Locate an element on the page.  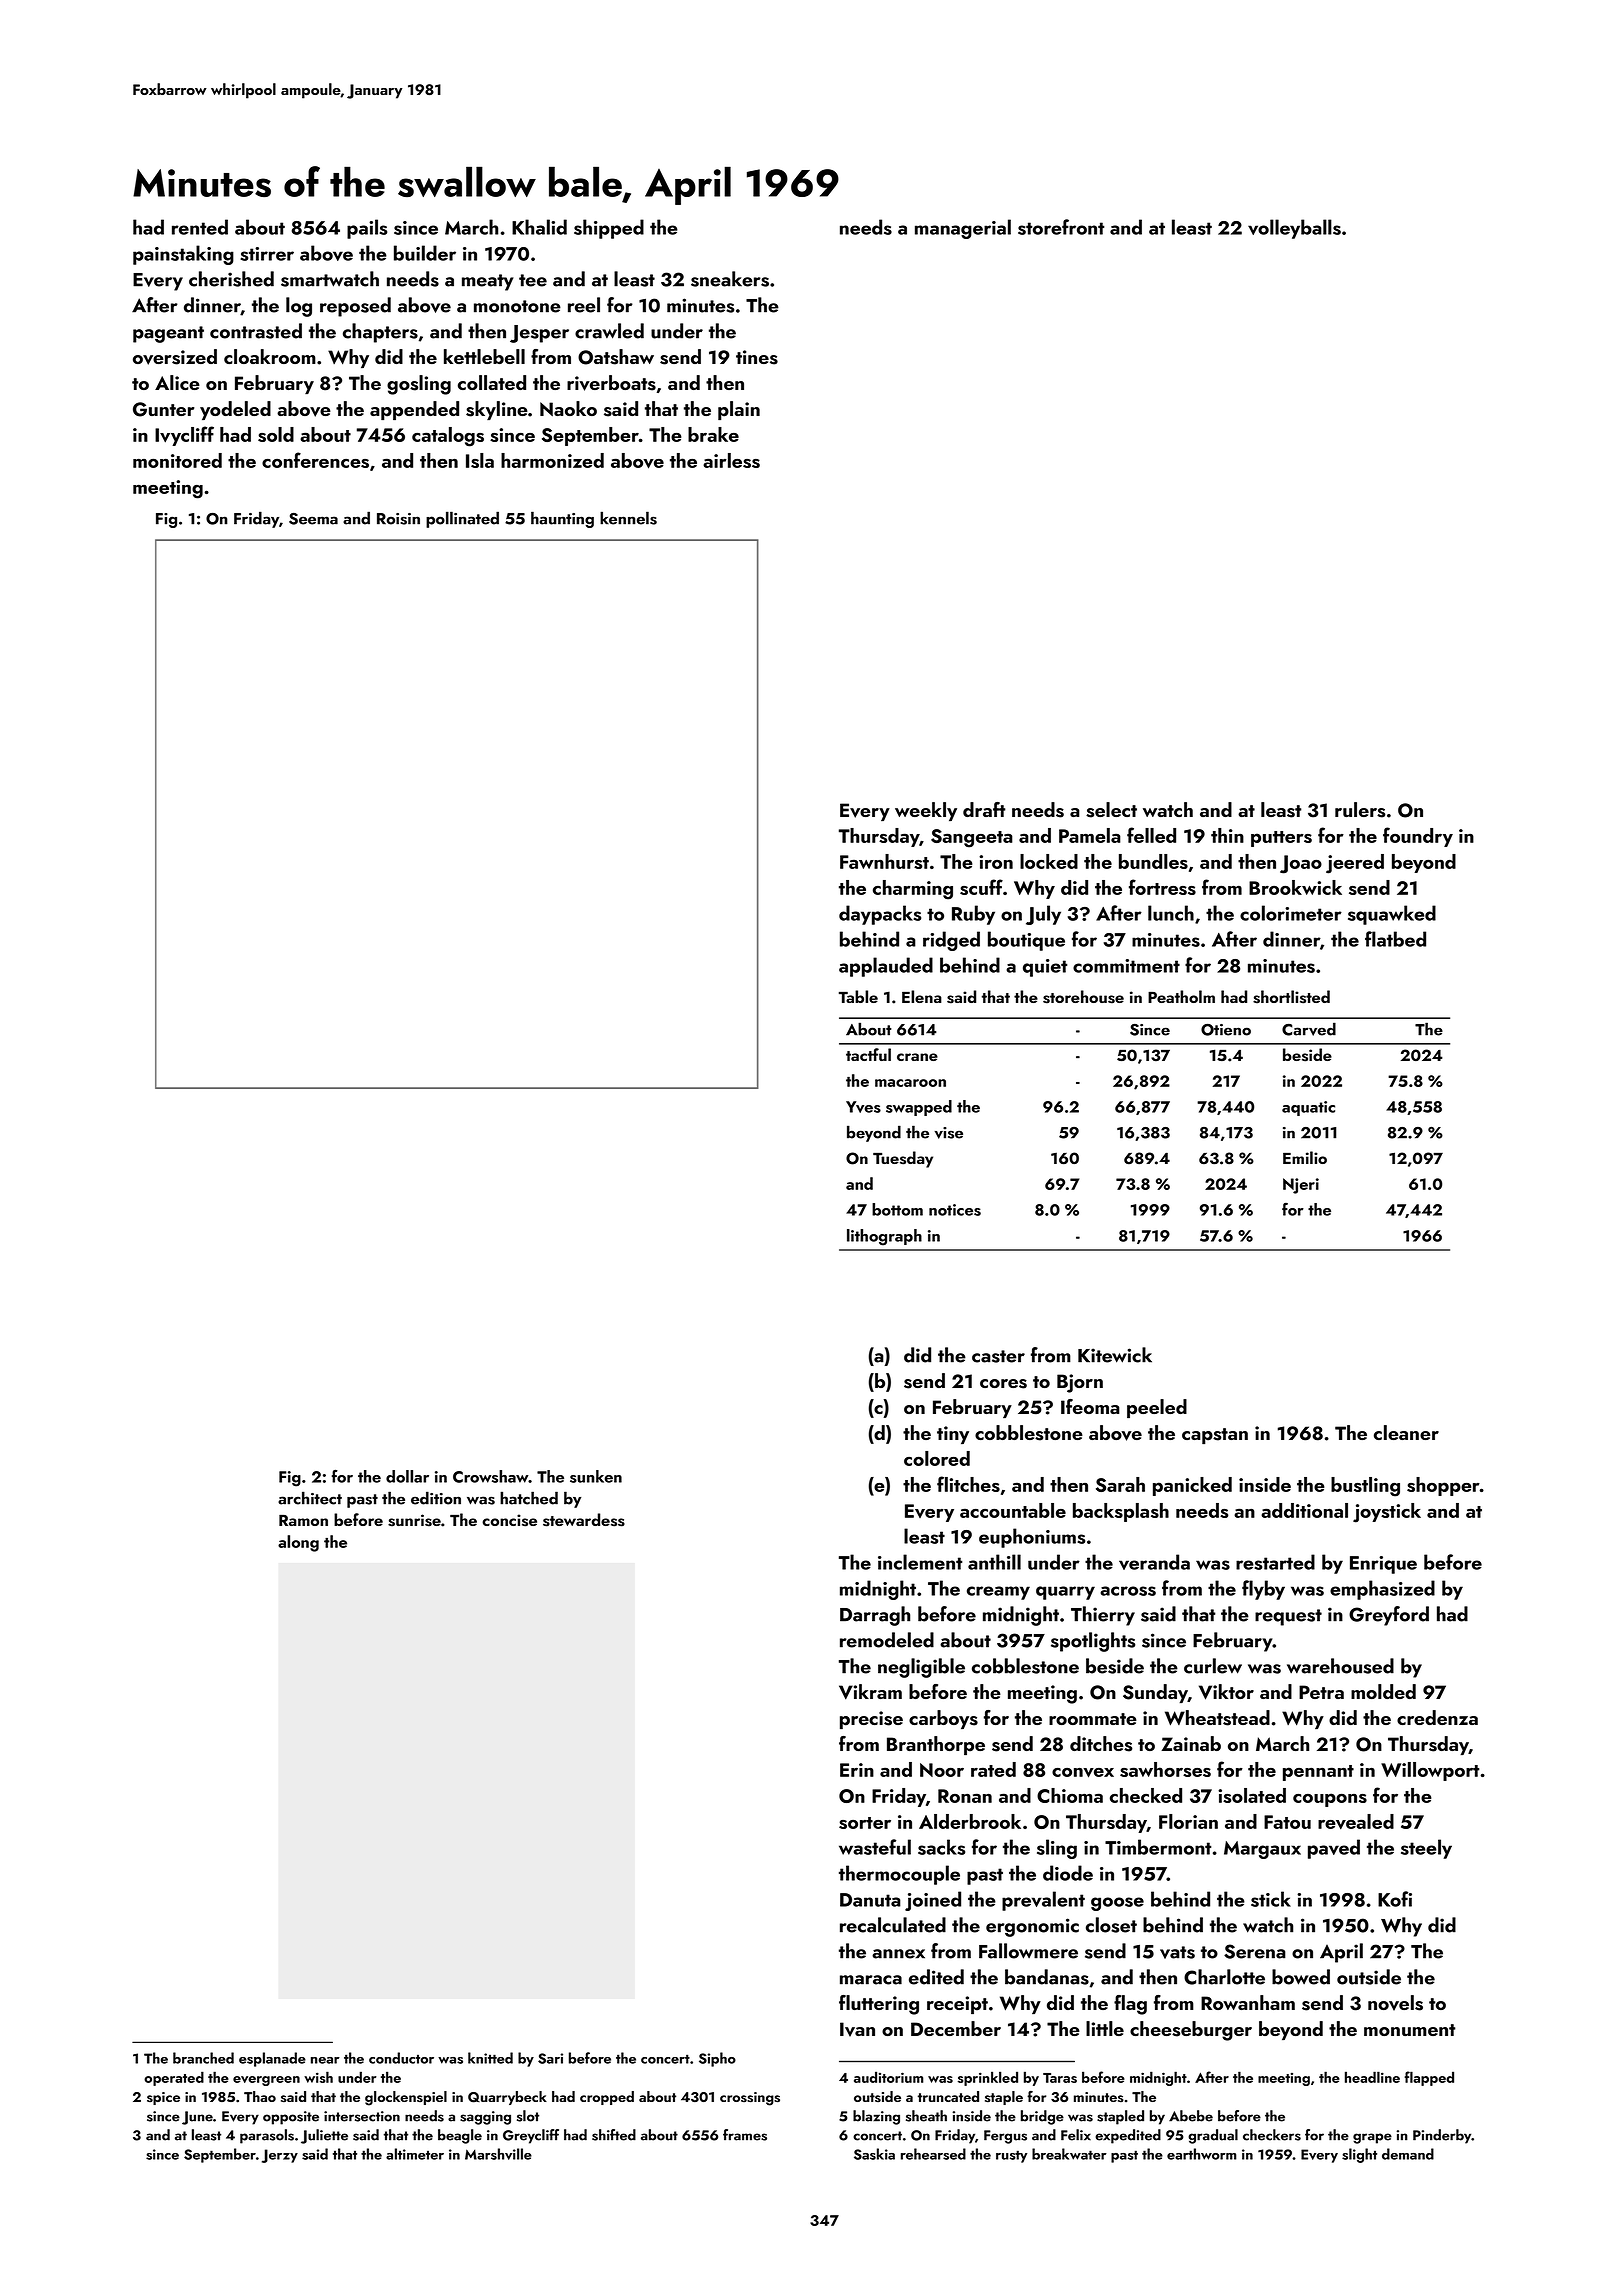
inclement is located at coordinates (920, 1562).
